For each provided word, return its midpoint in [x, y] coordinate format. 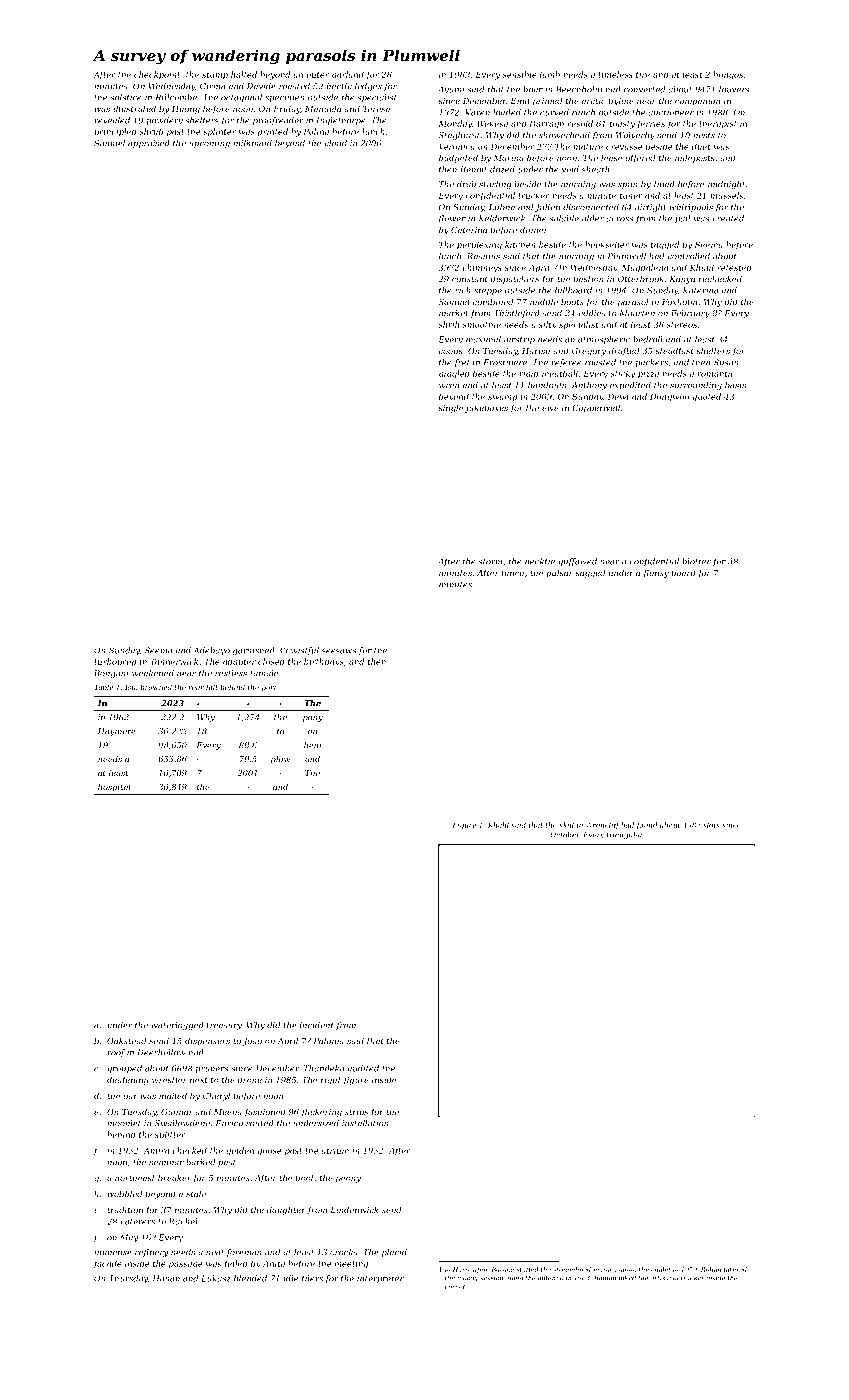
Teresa [376, 109]
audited [363, 1068]
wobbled [125, 1193]
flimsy [656, 573]
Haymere [117, 732]
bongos [728, 75]
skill [566, 825]
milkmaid [252, 143]
